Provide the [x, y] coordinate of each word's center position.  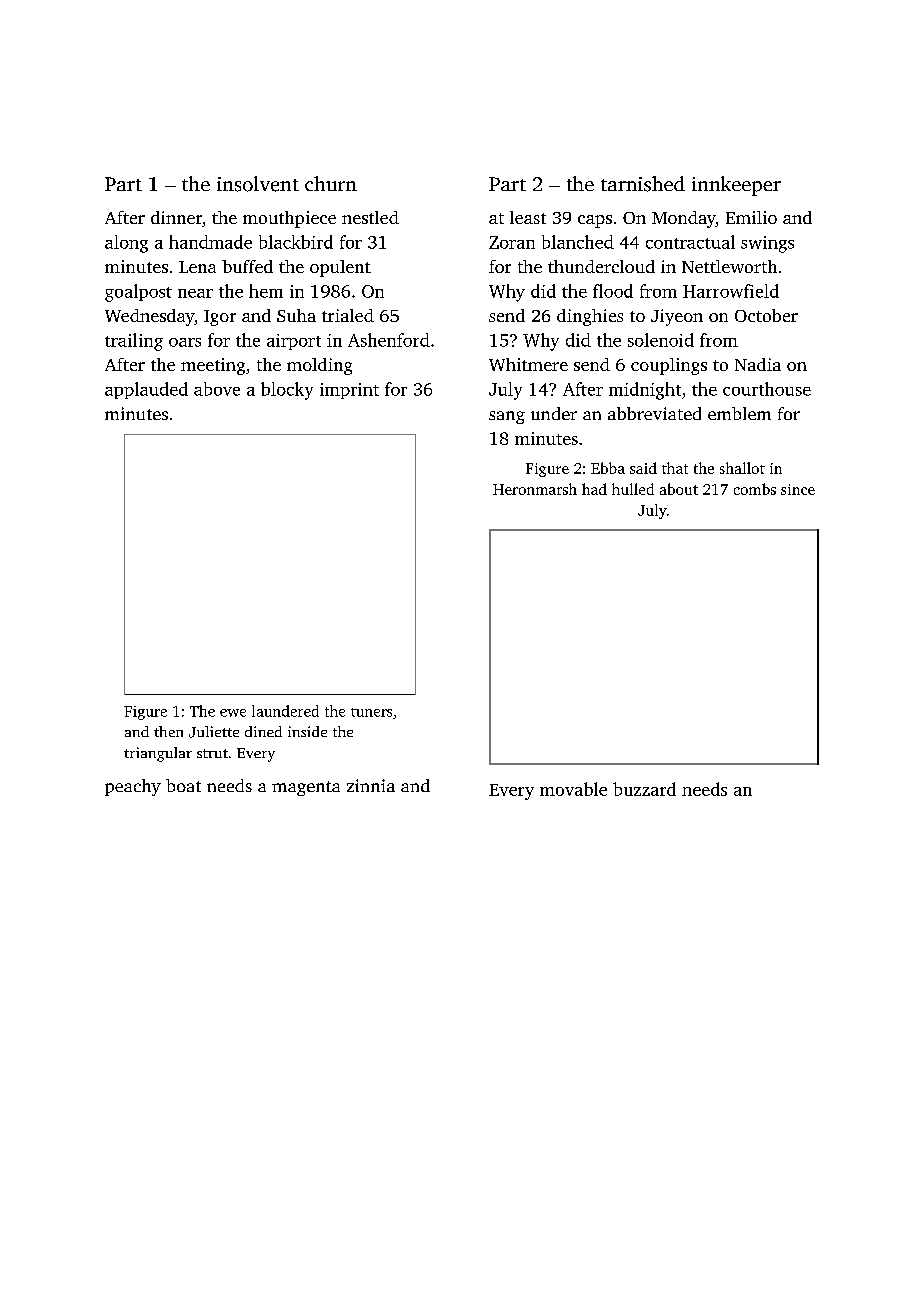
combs [755, 489]
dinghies [590, 317]
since [798, 489]
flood [613, 291]
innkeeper [736, 186]
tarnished [643, 184]
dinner [176, 217]
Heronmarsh [535, 489]
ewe [233, 713]
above [217, 389]
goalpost [138, 293]
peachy [133, 787]
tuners [371, 712]
